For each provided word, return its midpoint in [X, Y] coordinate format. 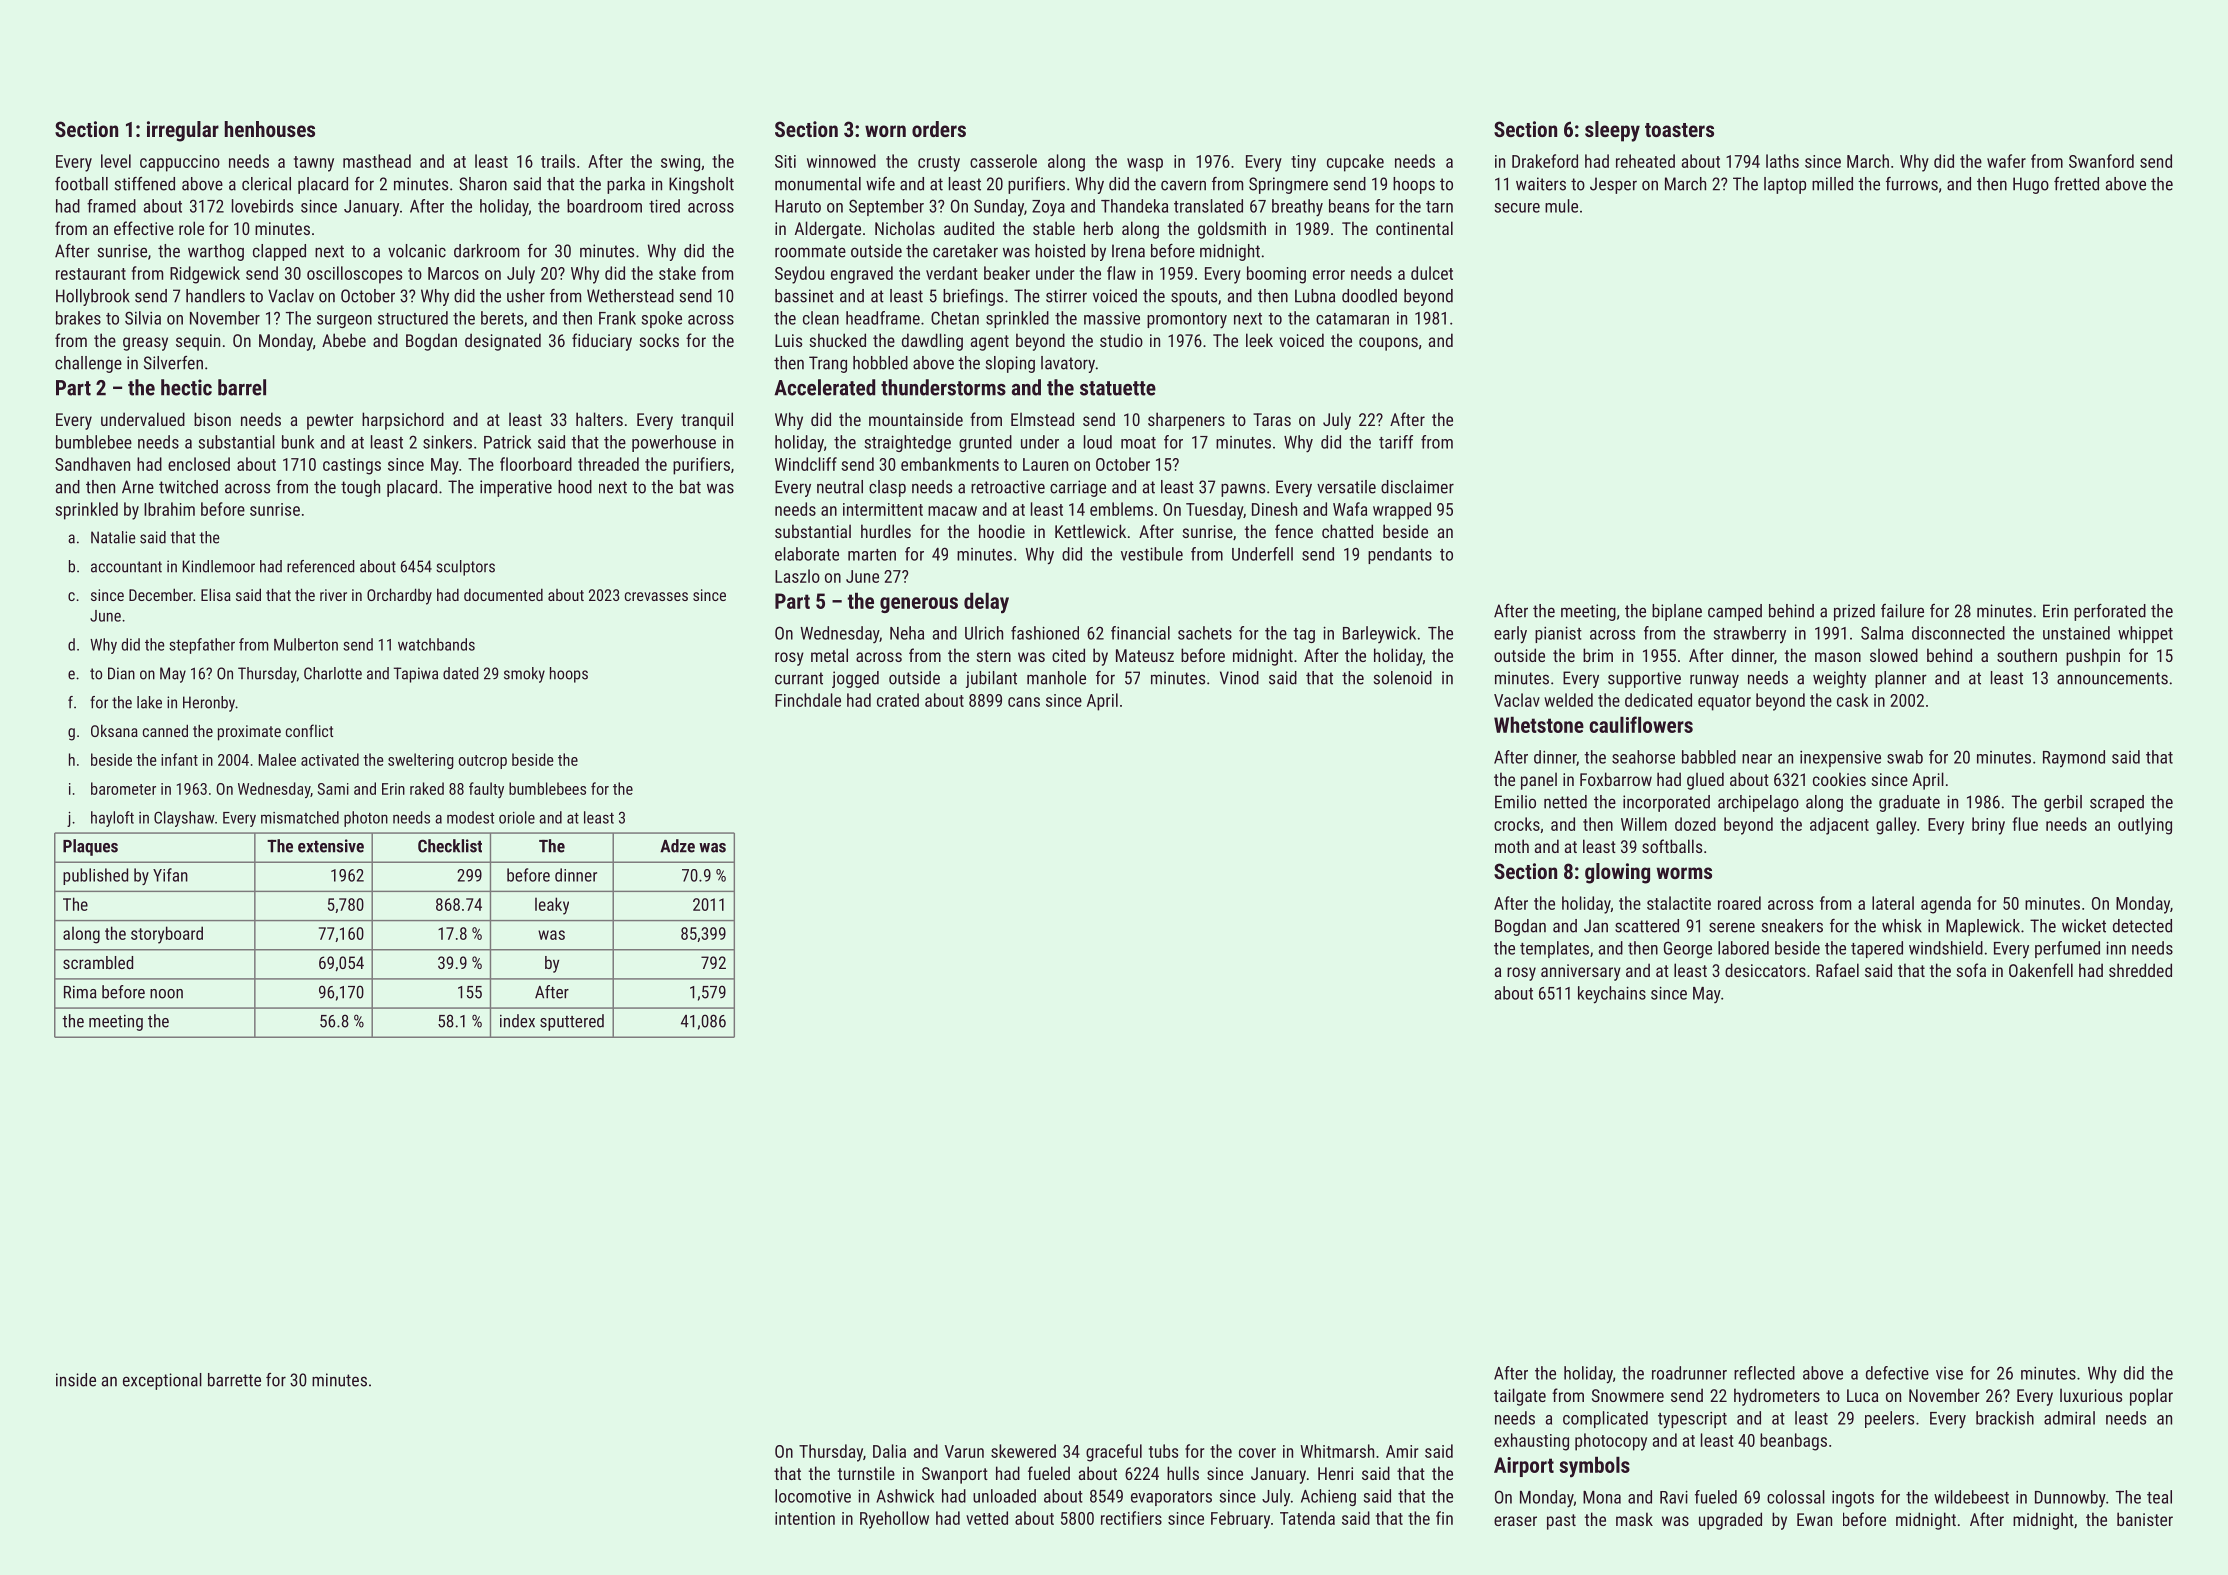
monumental [818, 184]
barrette [234, 1380]
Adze [677, 846]
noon [166, 994]
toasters [1679, 130]
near [1757, 759]
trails [558, 161]
